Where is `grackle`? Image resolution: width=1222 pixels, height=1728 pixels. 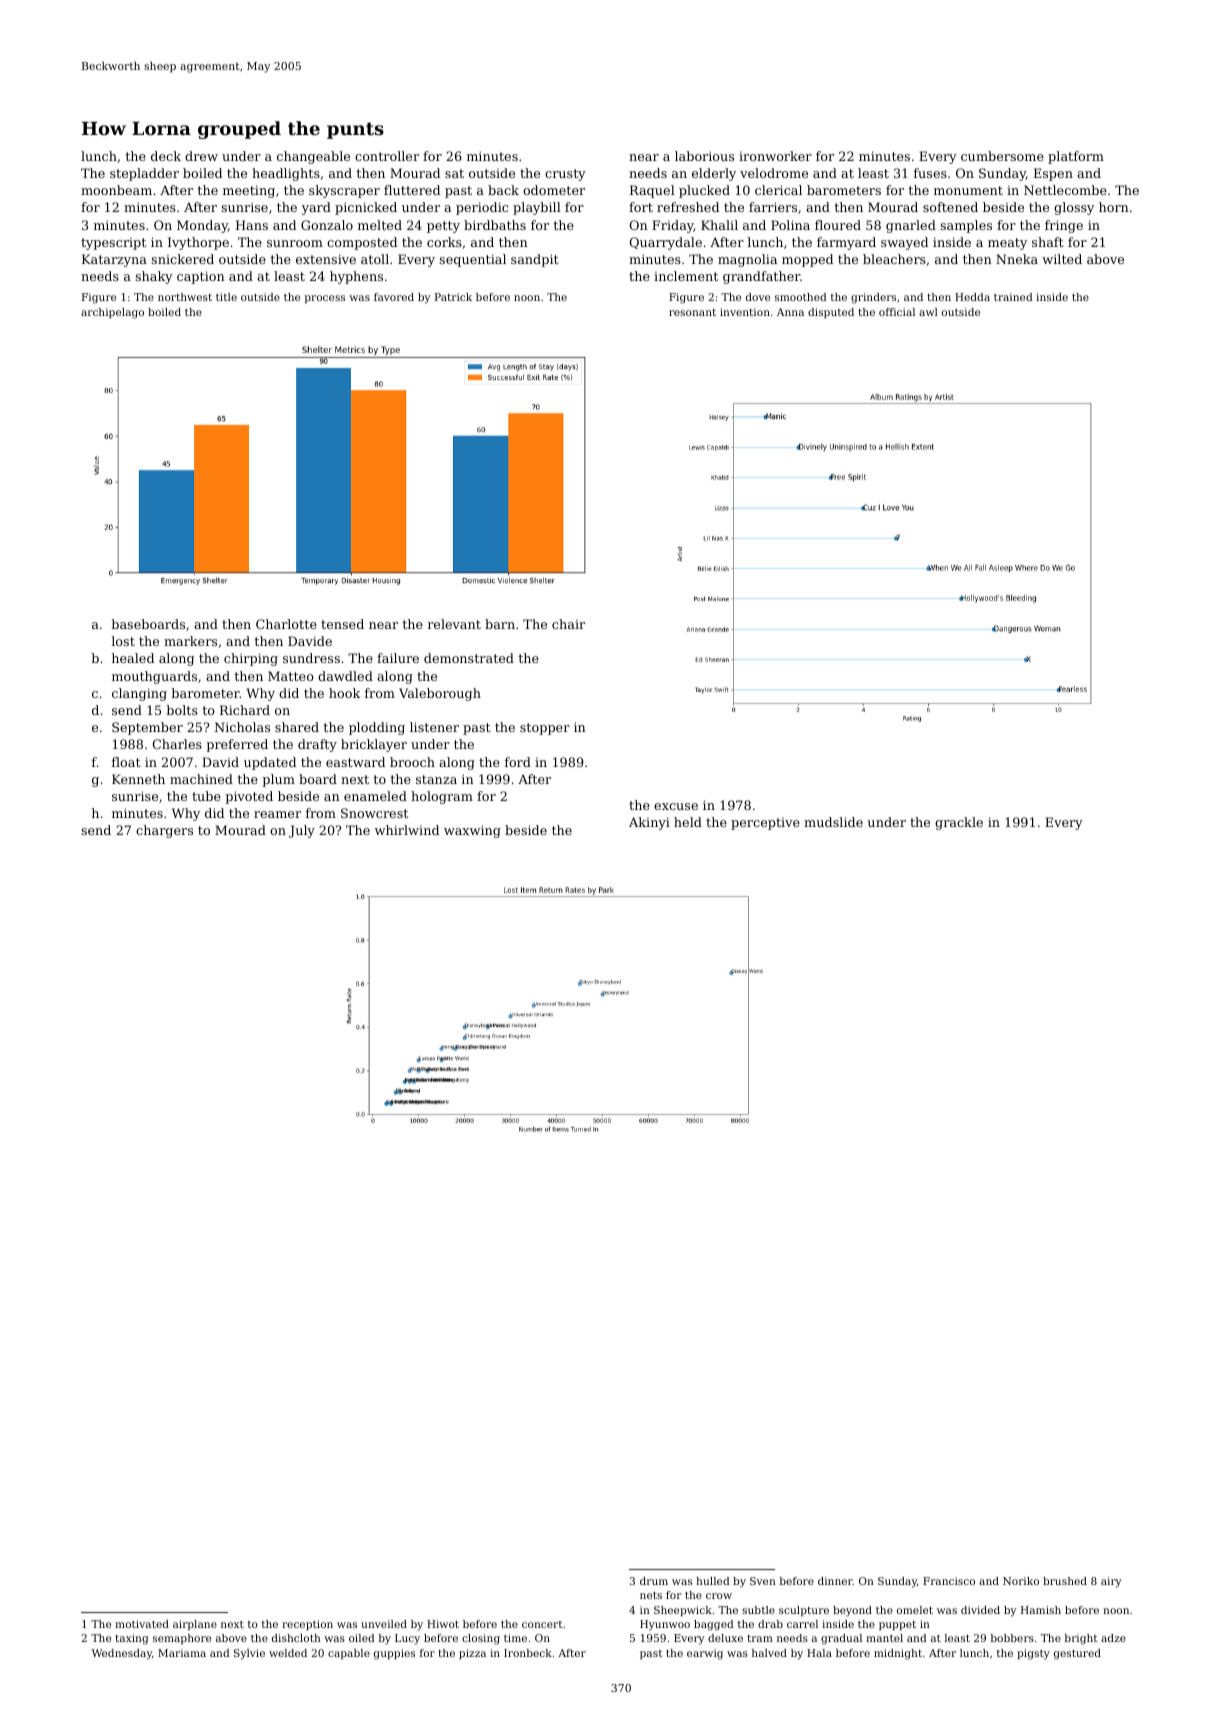 grackle is located at coordinates (959, 823).
